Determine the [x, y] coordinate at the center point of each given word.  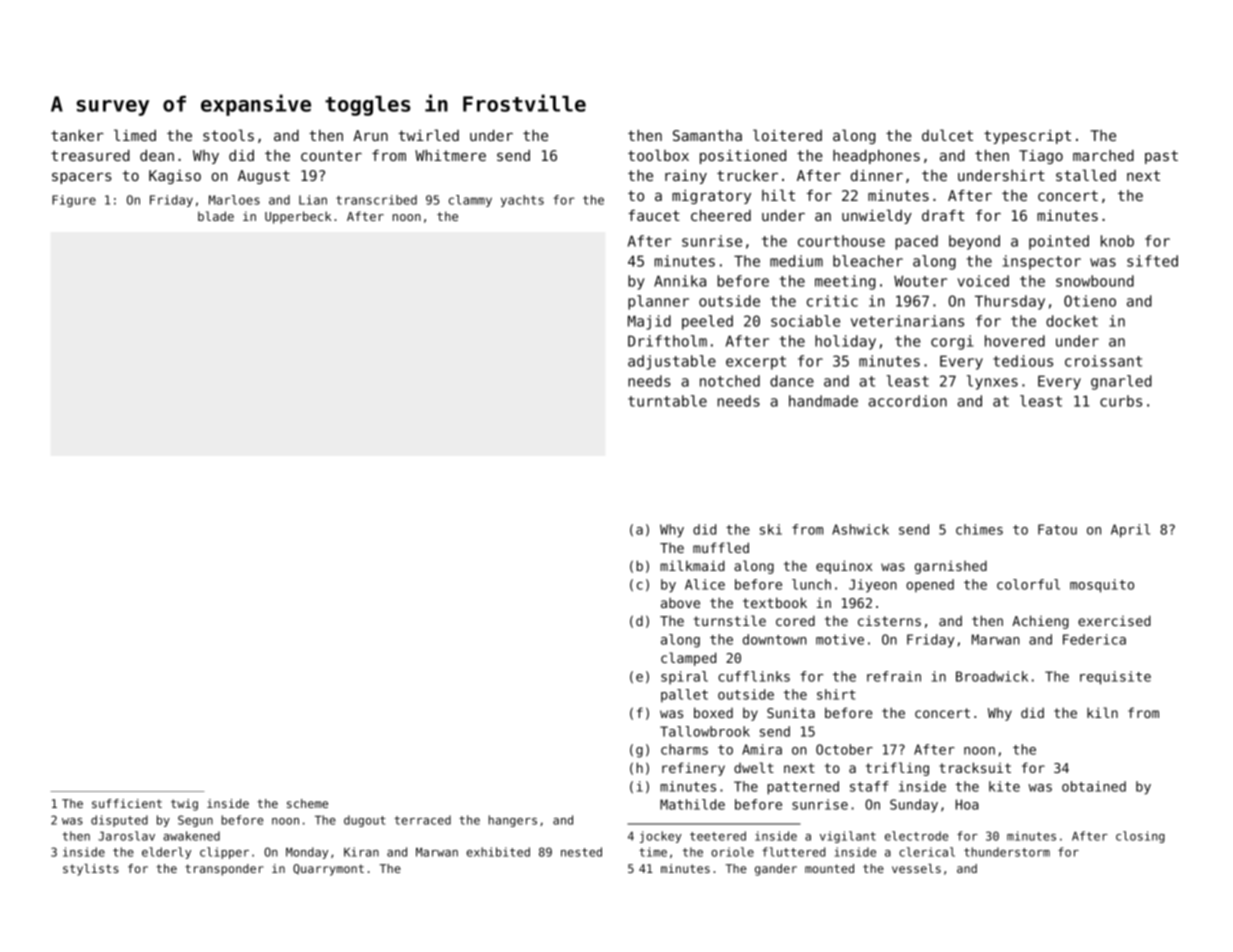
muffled [721, 547]
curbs [1121, 401]
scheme [307, 803]
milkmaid [692, 565]
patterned [803, 788]
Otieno [1090, 301]
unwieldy [877, 216]
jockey [661, 837]
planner [658, 302]
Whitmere [450, 155]
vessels [916, 868]
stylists [91, 870]
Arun [370, 135]
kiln [1102, 712]
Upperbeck [298, 217]
